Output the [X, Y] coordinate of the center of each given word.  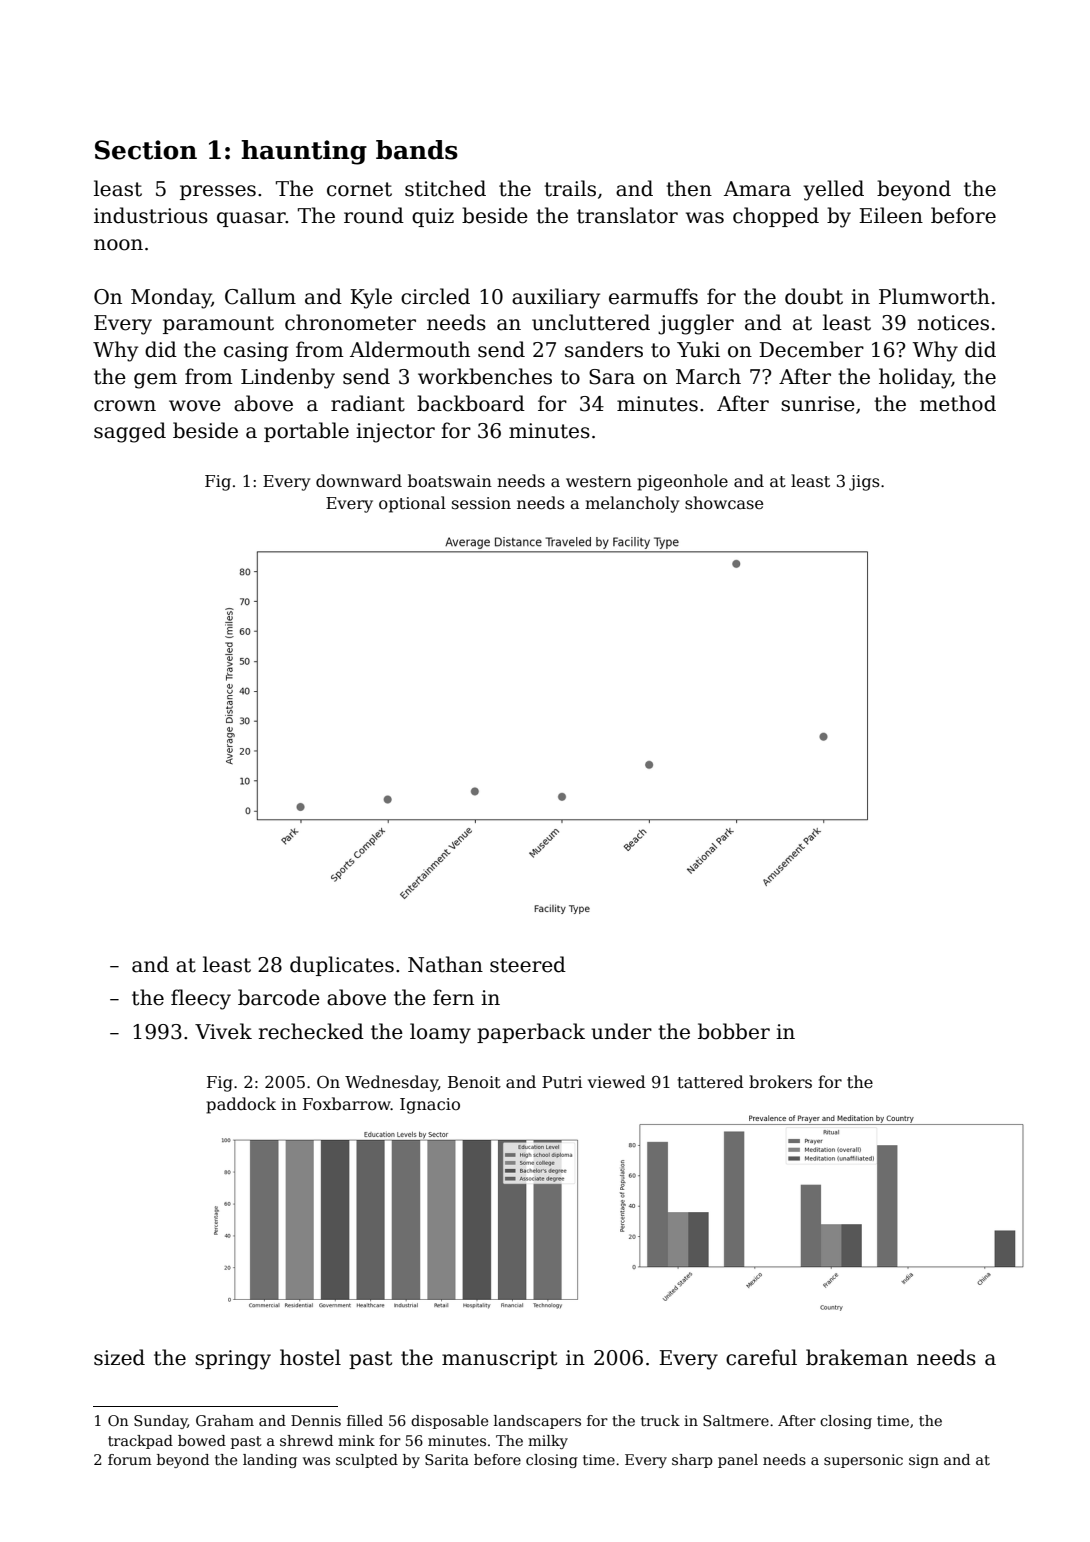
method [958, 403]
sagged [130, 432]
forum [130, 1459]
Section [146, 150]
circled [435, 296]
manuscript [499, 1359]
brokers [780, 1082]
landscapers [537, 1422]
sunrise [818, 404]
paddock [241, 1105]
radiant [368, 403]
